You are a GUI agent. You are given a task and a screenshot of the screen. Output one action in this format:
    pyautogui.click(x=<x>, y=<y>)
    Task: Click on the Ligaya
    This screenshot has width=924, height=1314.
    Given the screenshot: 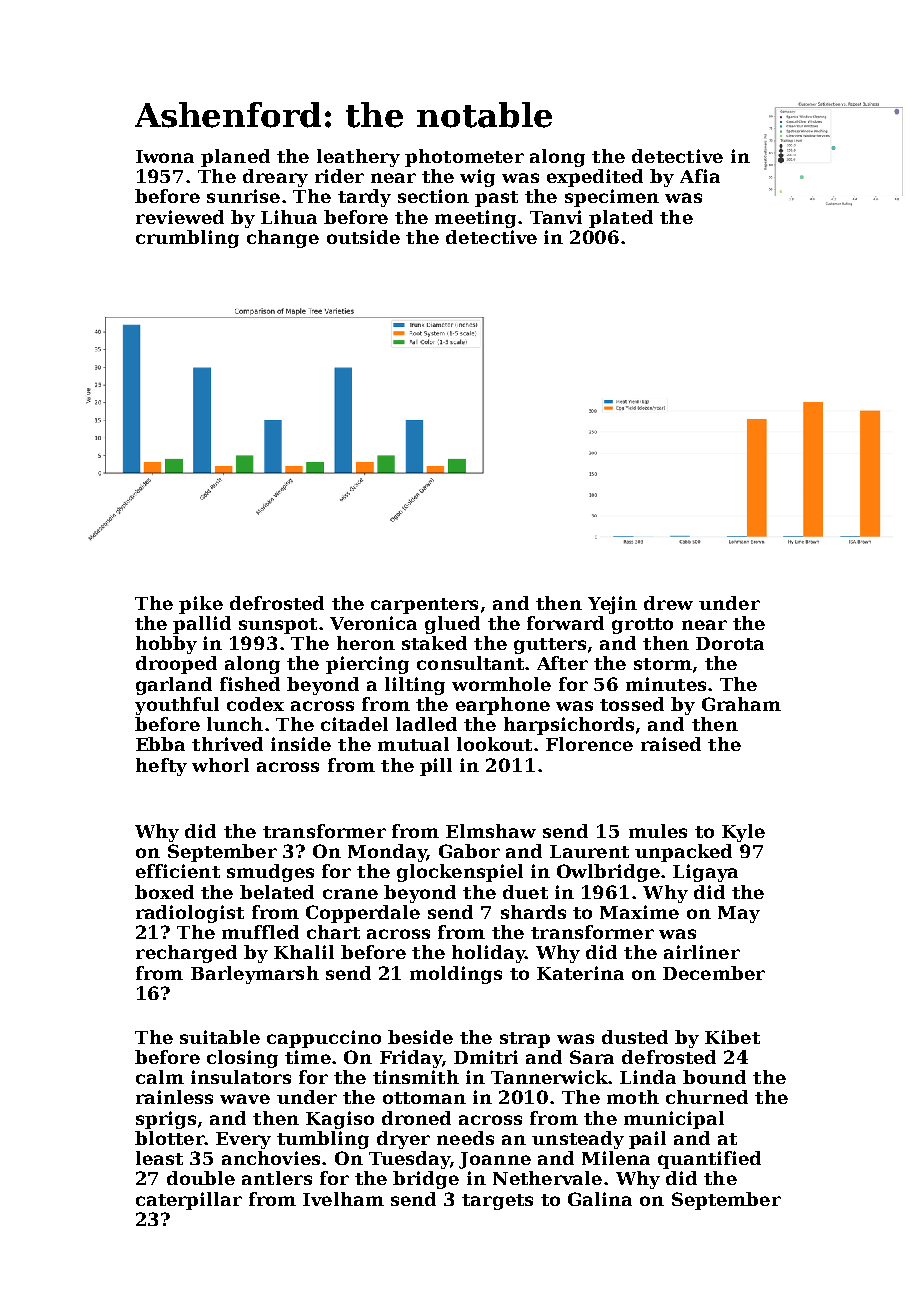 What is the action you would take?
    pyautogui.click(x=705, y=873)
